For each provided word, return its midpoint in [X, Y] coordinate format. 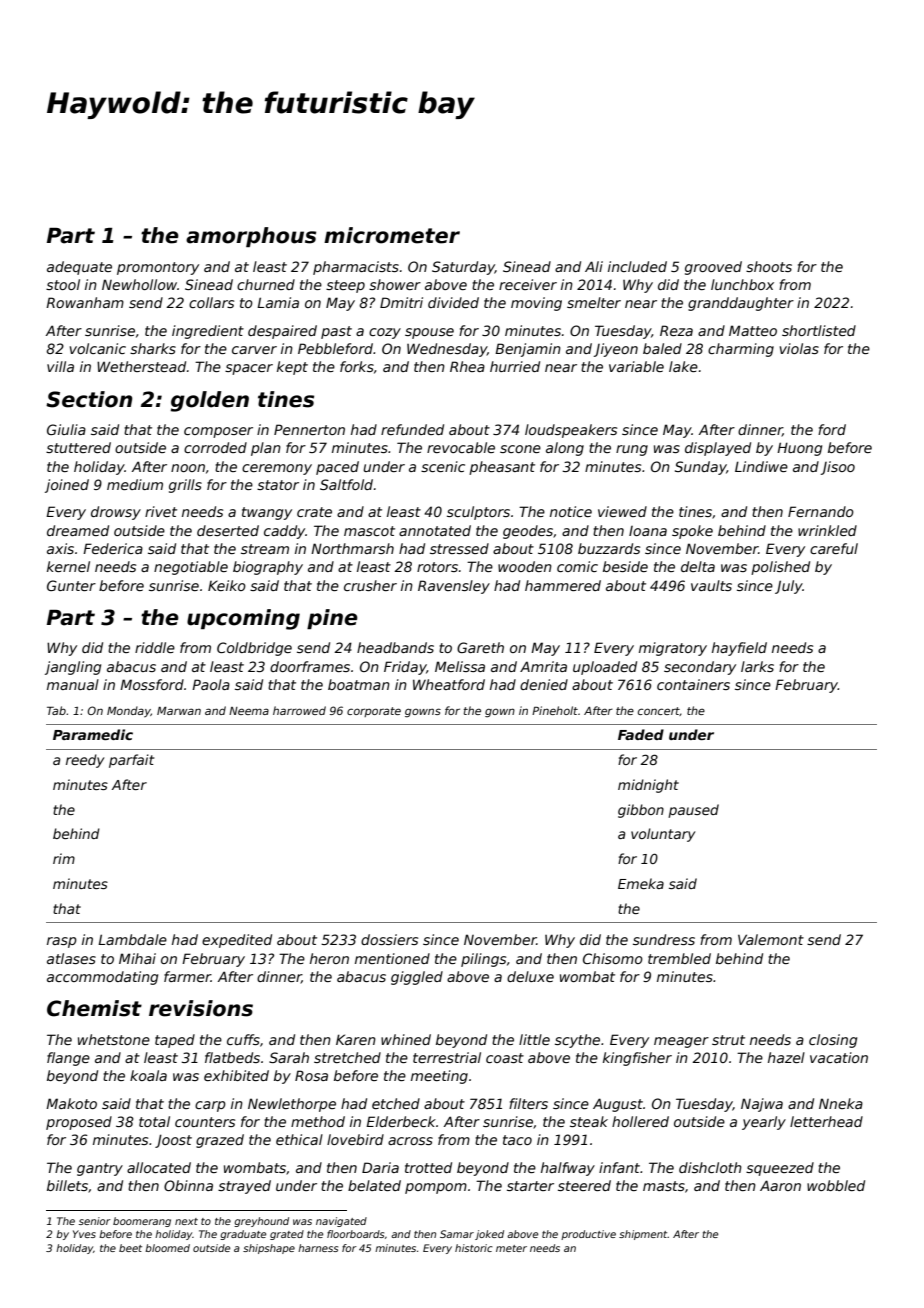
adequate [79, 268]
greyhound [261, 1222]
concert [659, 711]
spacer [249, 369]
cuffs [243, 1039]
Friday [405, 668]
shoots [769, 266]
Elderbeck [401, 1121]
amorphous [251, 237]
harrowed [299, 710]
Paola [211, 684]
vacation [839, 1057]
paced [337, 468]
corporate [374, 712]
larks [757, 666]
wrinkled [827, 530]
